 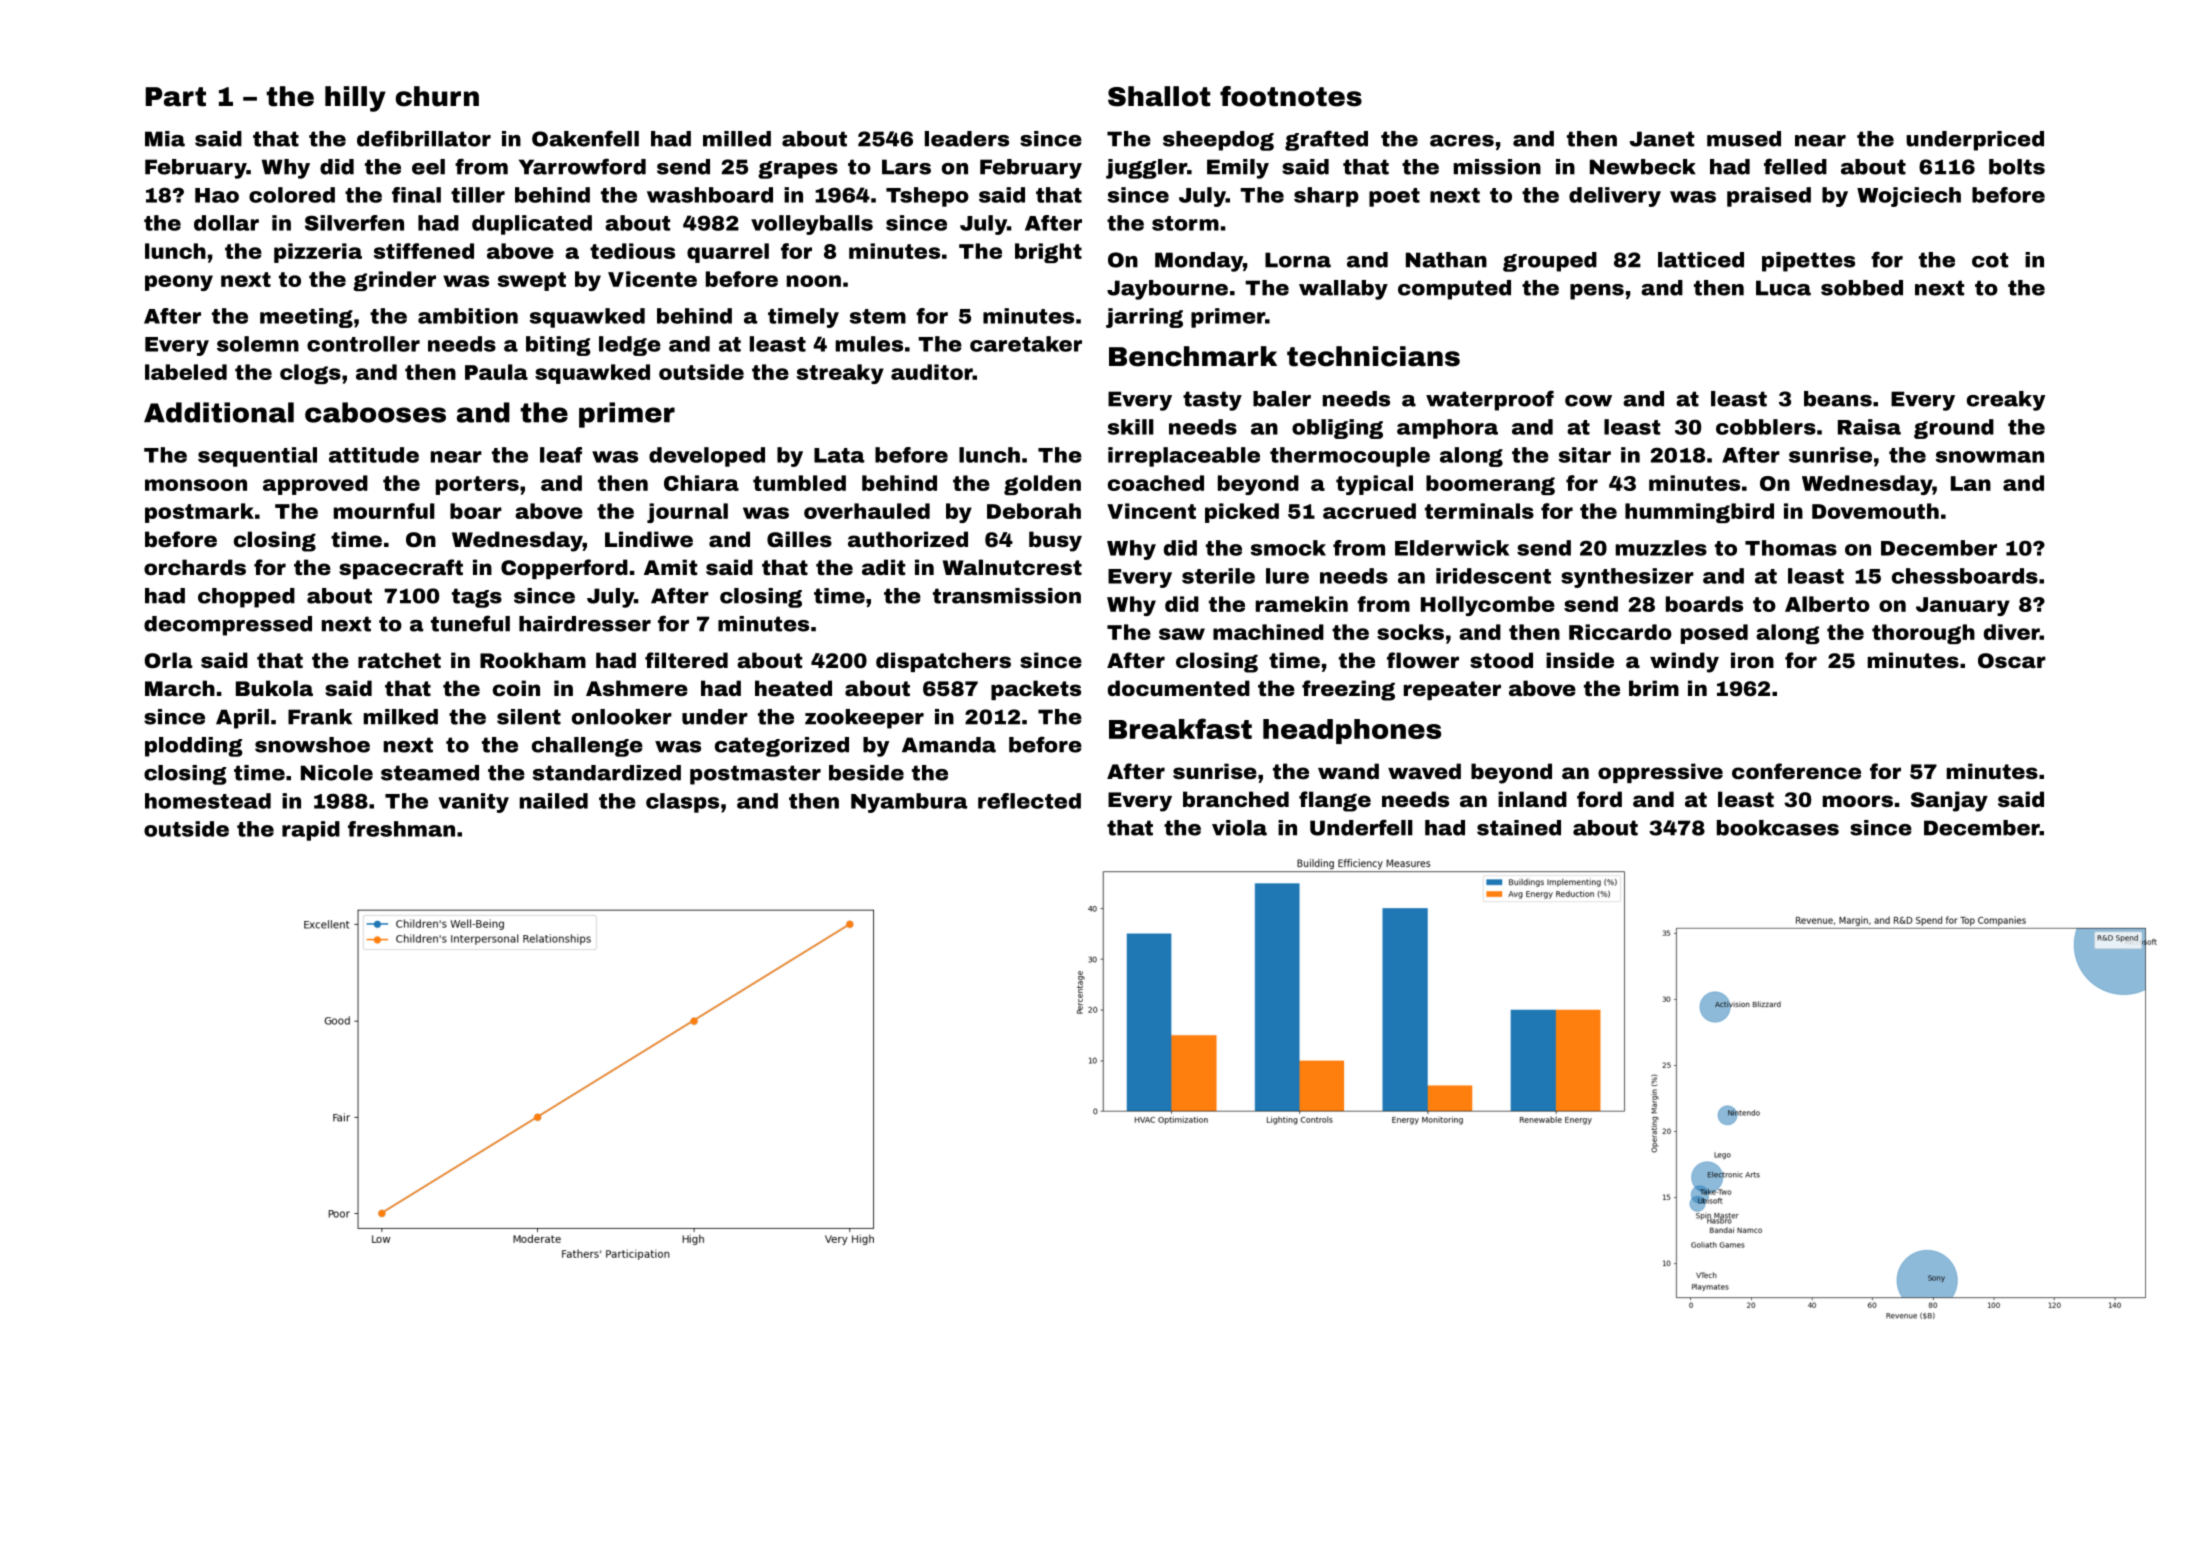 What do you see at coordinates (477, 485) in the screenshot?
I see `porters` at bounding box center [477, 485].
